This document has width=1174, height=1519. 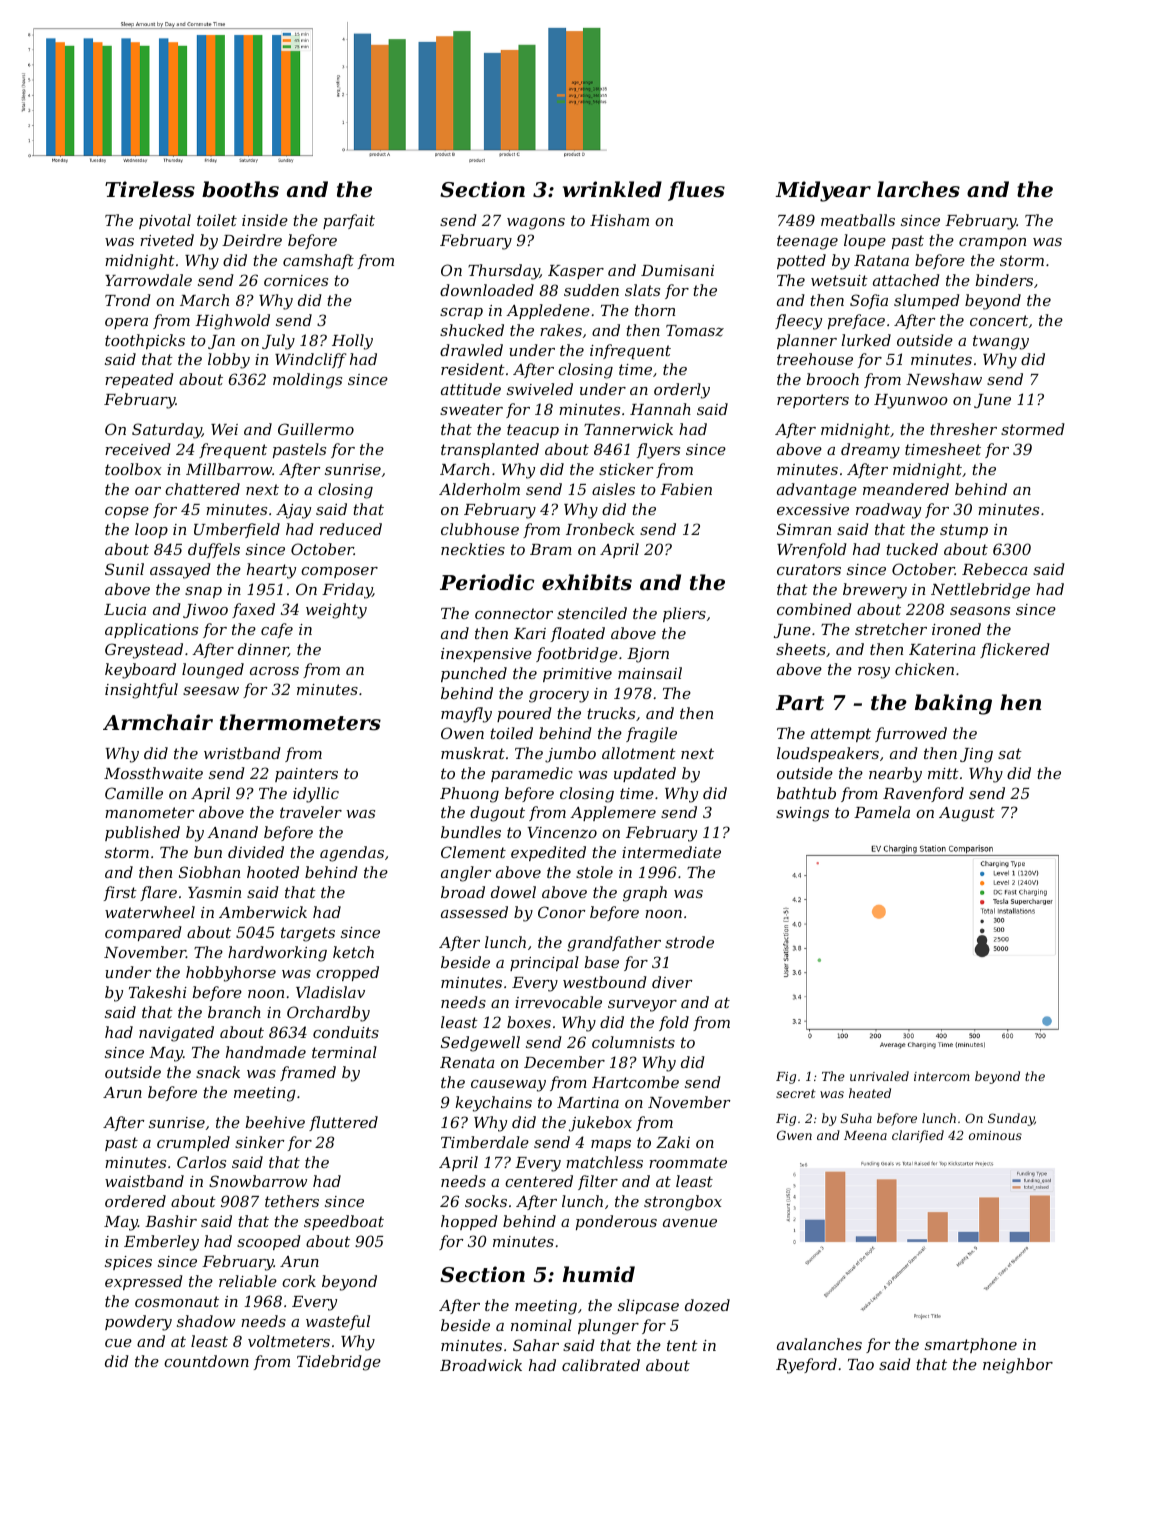 What do you see at coordinates (882, 812) in the document?
I see `Pamela` at bounding box center [882, 812].
